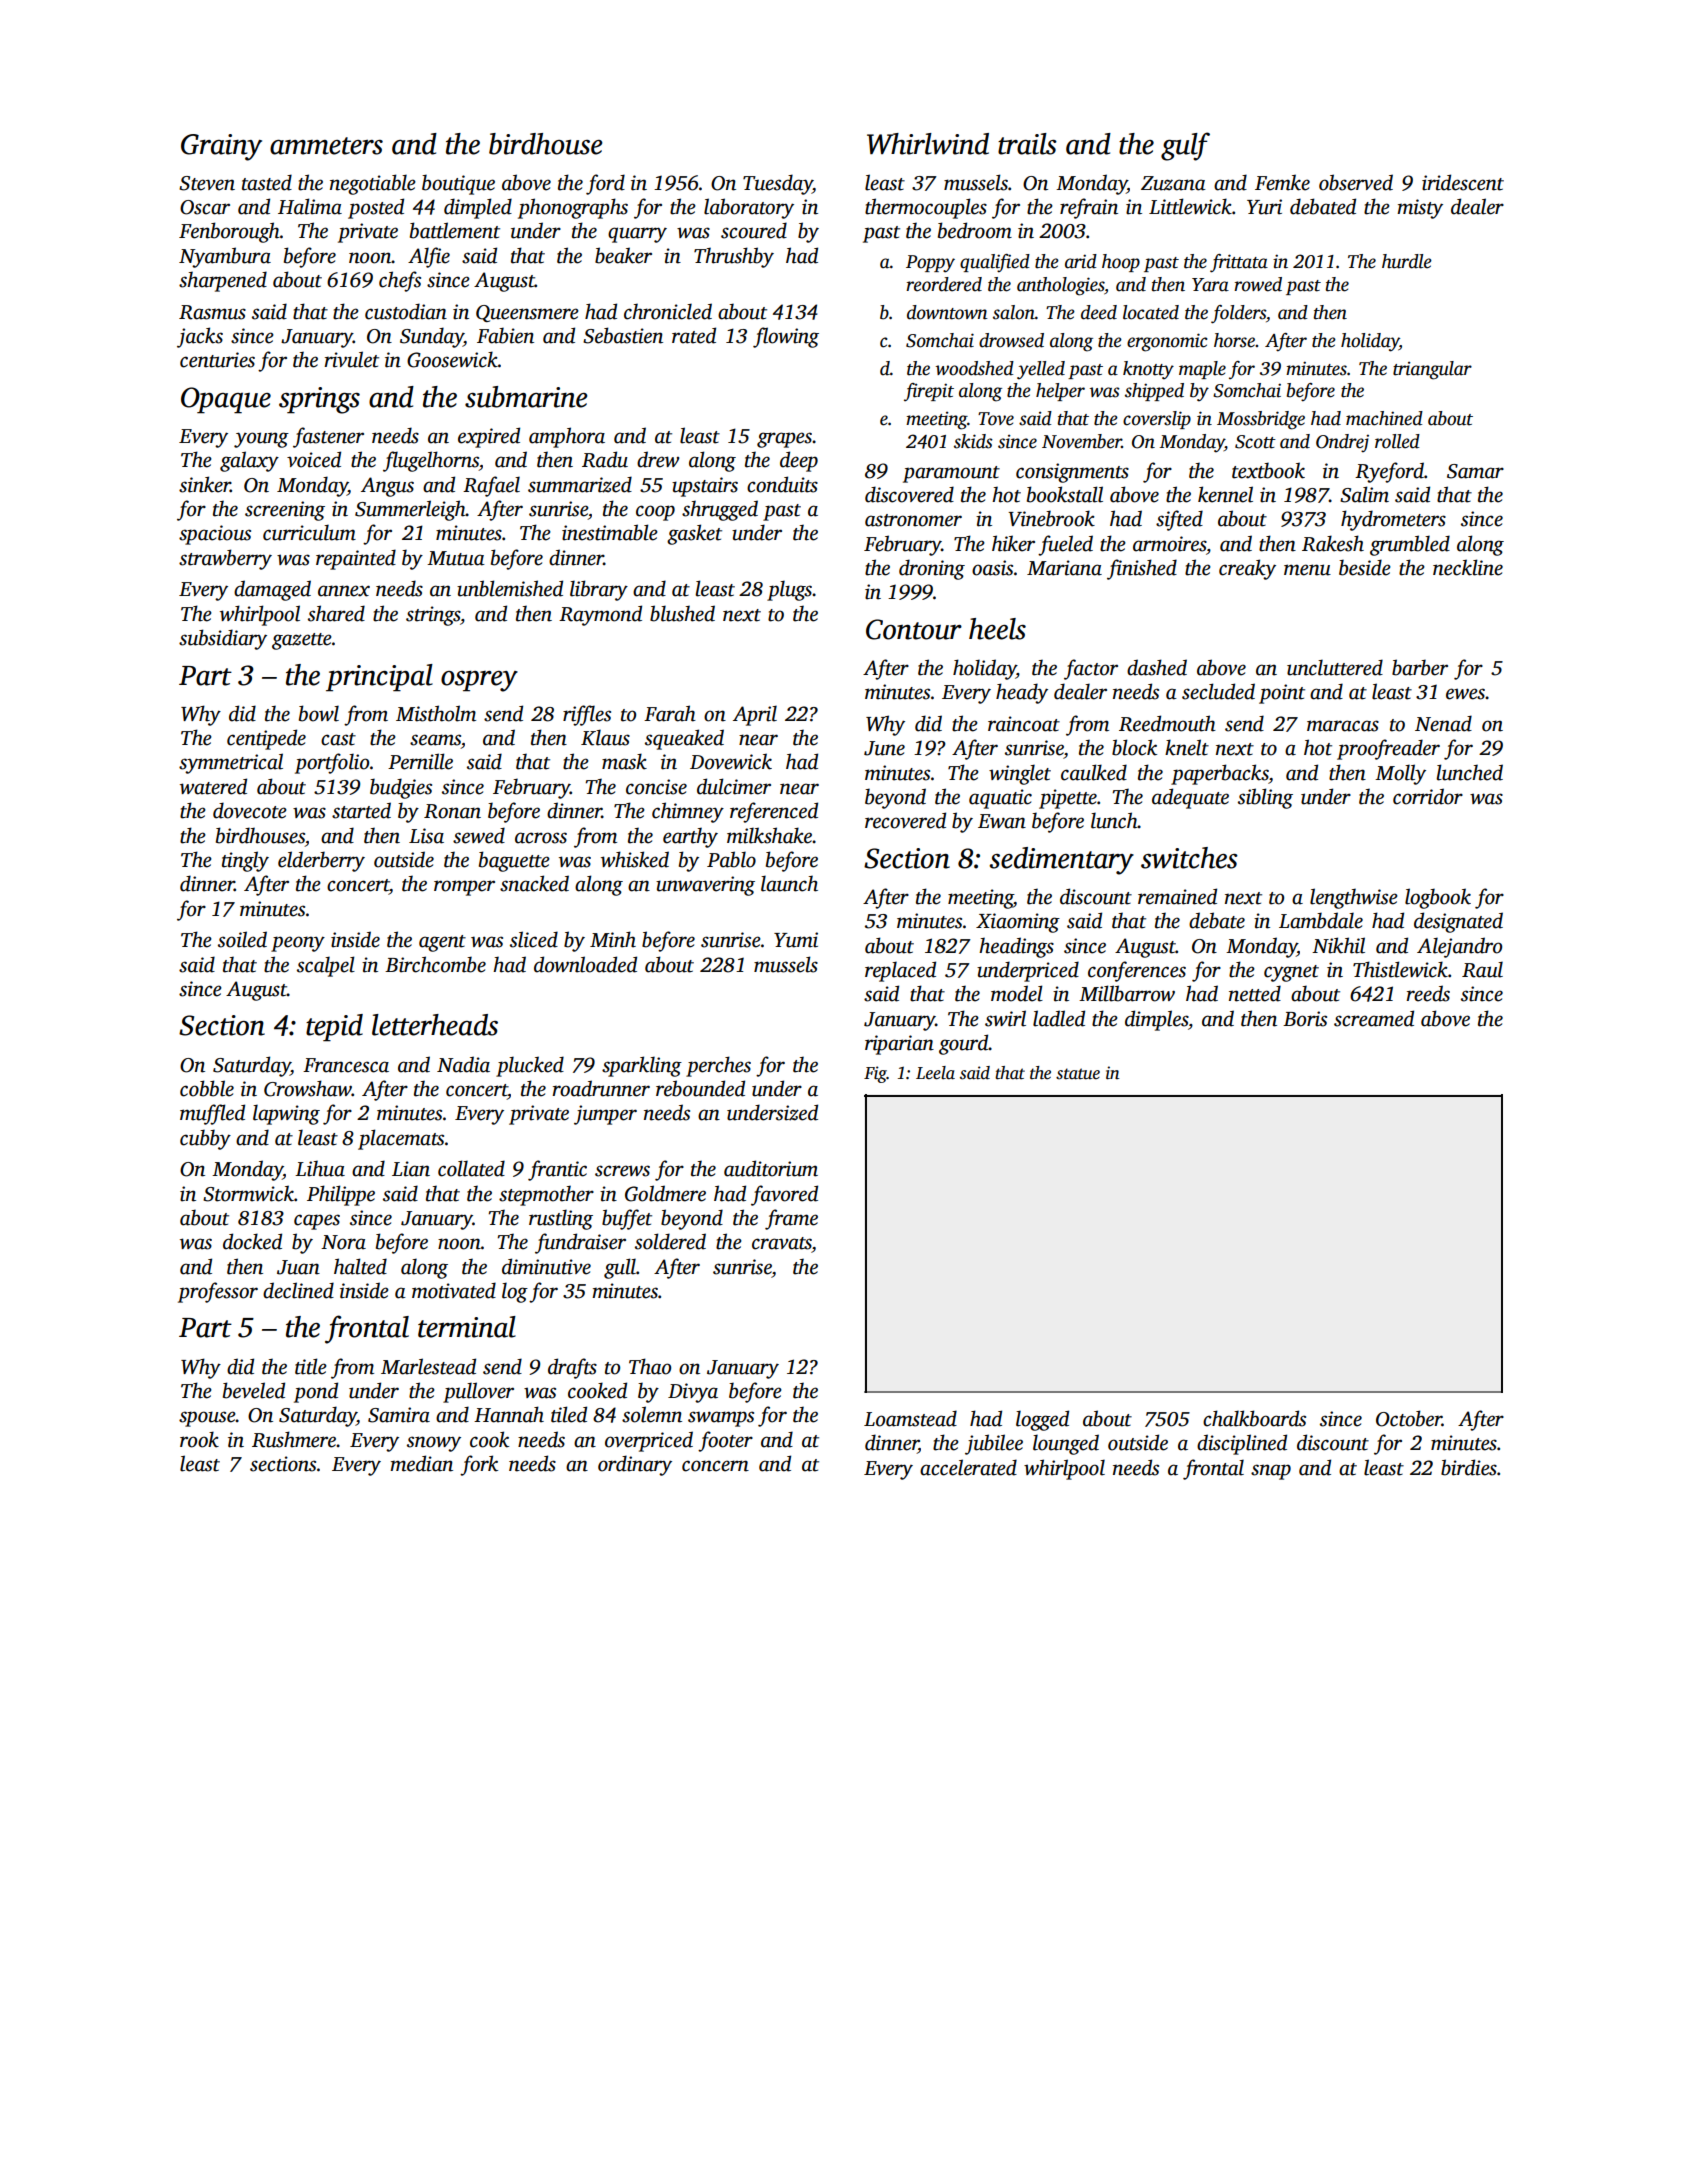 The width and height of the document is (1683, 2178). Describe the element at coordinates (509, 1414) in the document. I see `Hannah` at that location.
